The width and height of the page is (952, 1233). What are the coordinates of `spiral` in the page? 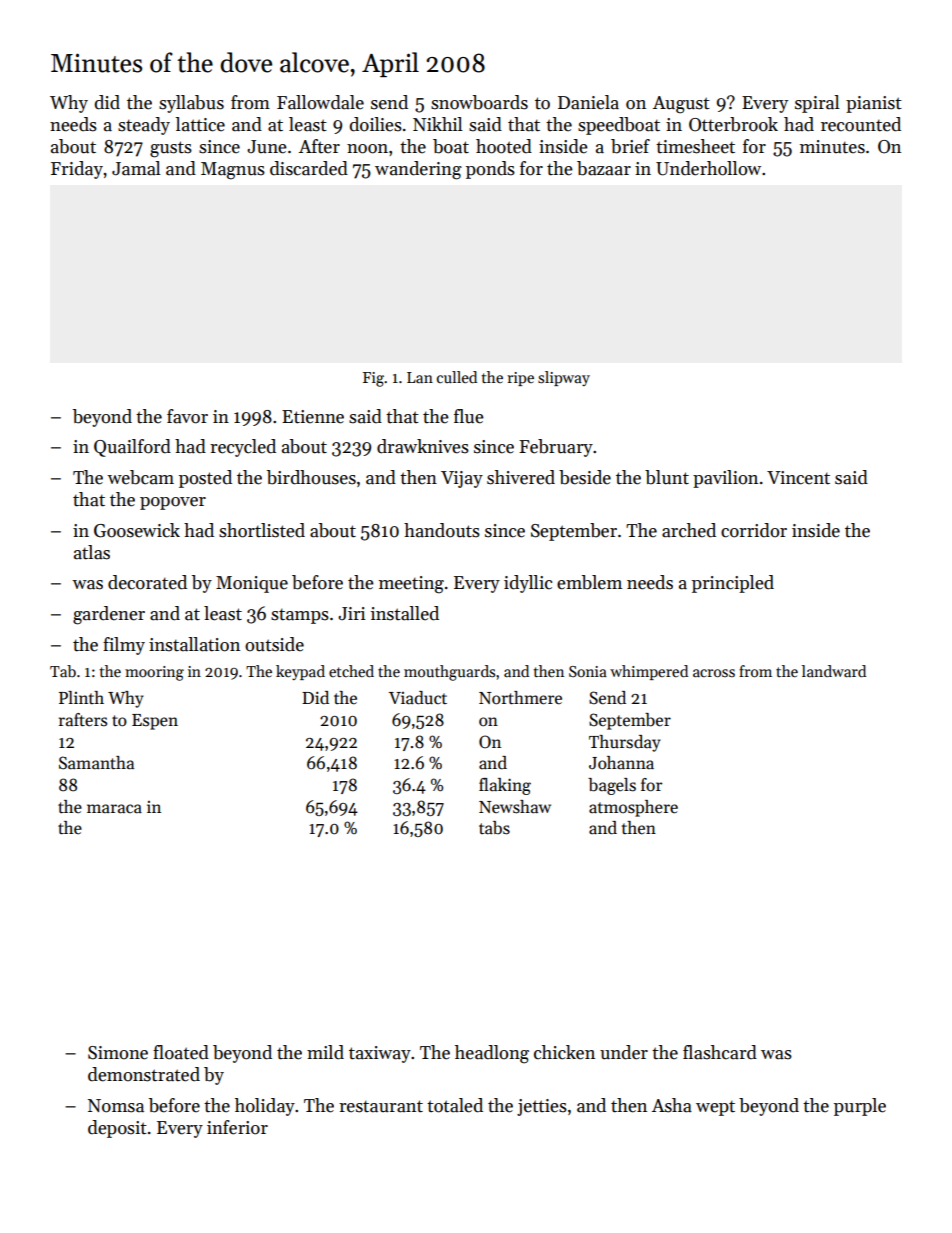 It's located at (817, 104).
